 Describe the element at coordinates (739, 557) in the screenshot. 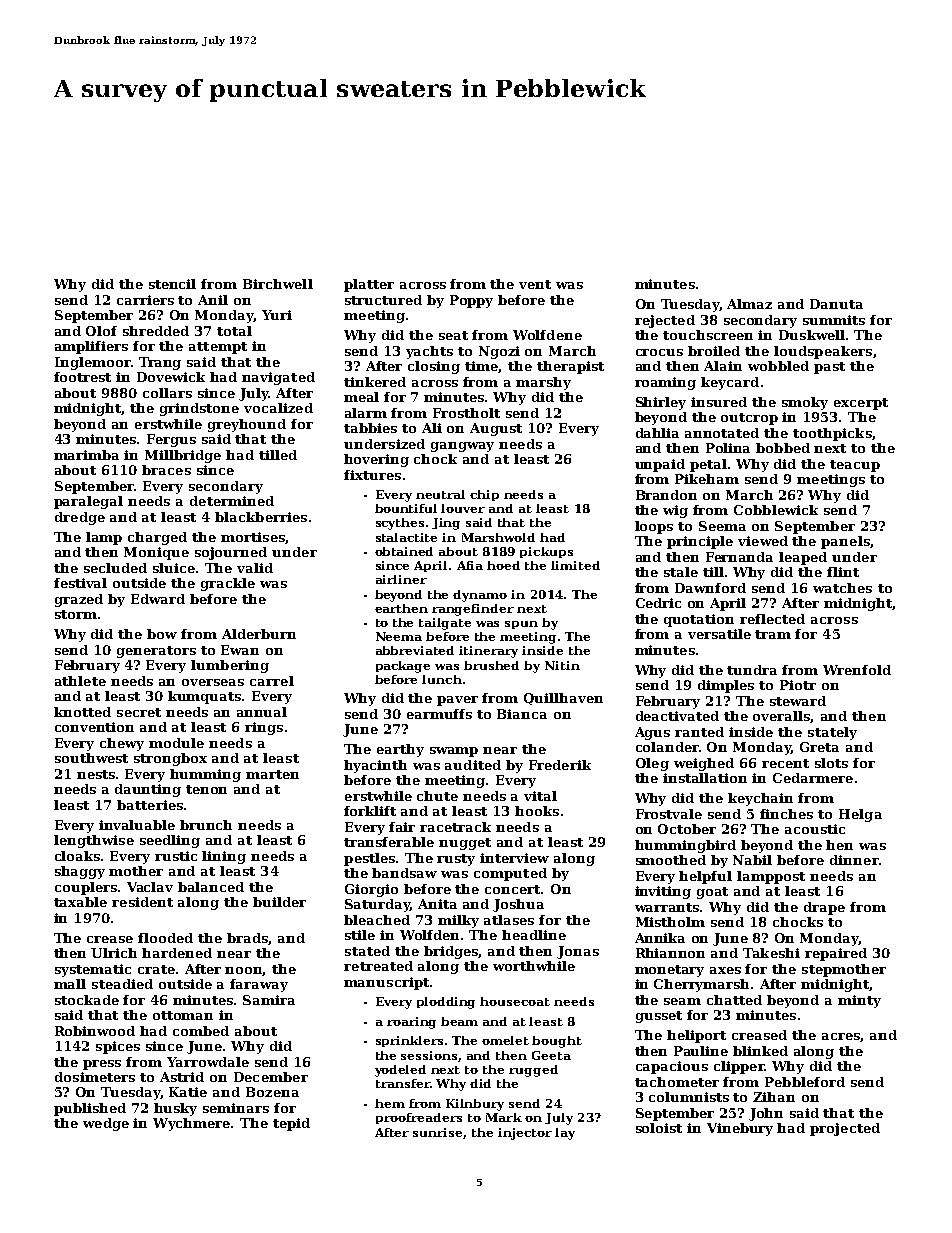

I see `Fernanda` at that location.
